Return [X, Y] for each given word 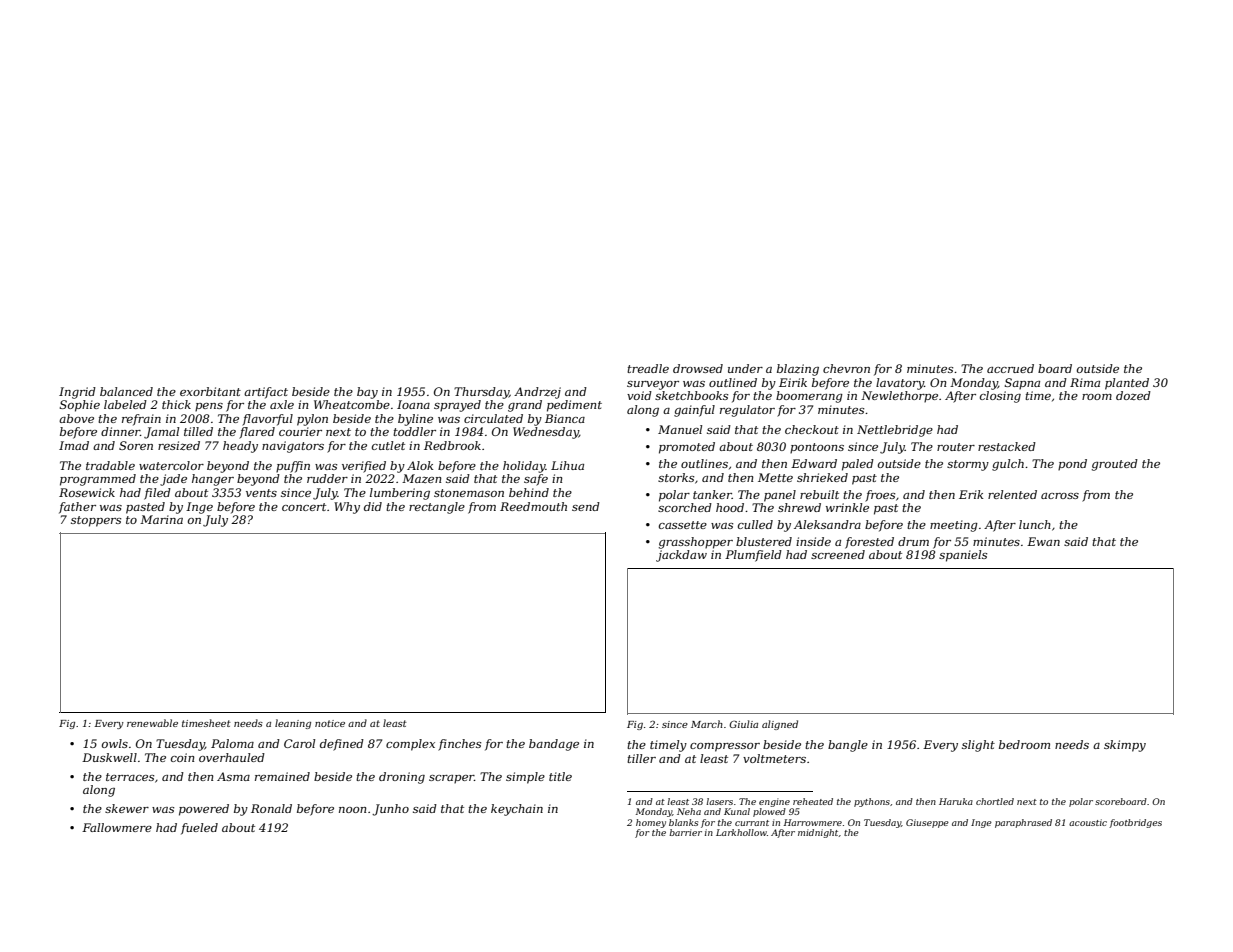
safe [536, 480]
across [1060, 496]
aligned [780, 725]
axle [282, 404]
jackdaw [681, 556]
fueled [199, 829]
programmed [98, 480]
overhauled [232, 757]
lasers [719, 801]
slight [978, 746]
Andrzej [537, 393]
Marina [161, 519]
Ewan [1043, 541]
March [707, 724]
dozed [1133, 395]
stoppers [96, 521]
